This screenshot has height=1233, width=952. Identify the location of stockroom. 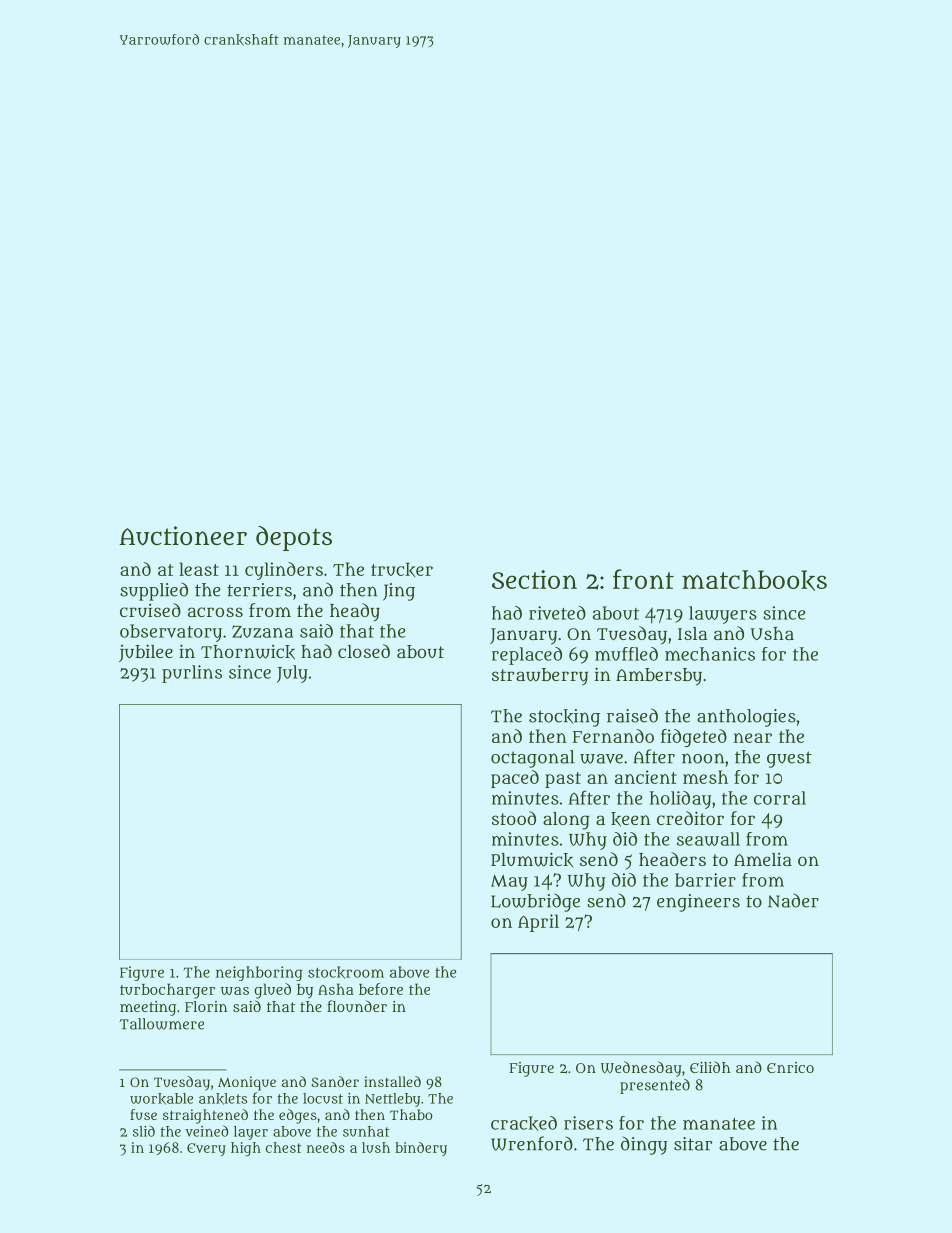
(346, 972).
